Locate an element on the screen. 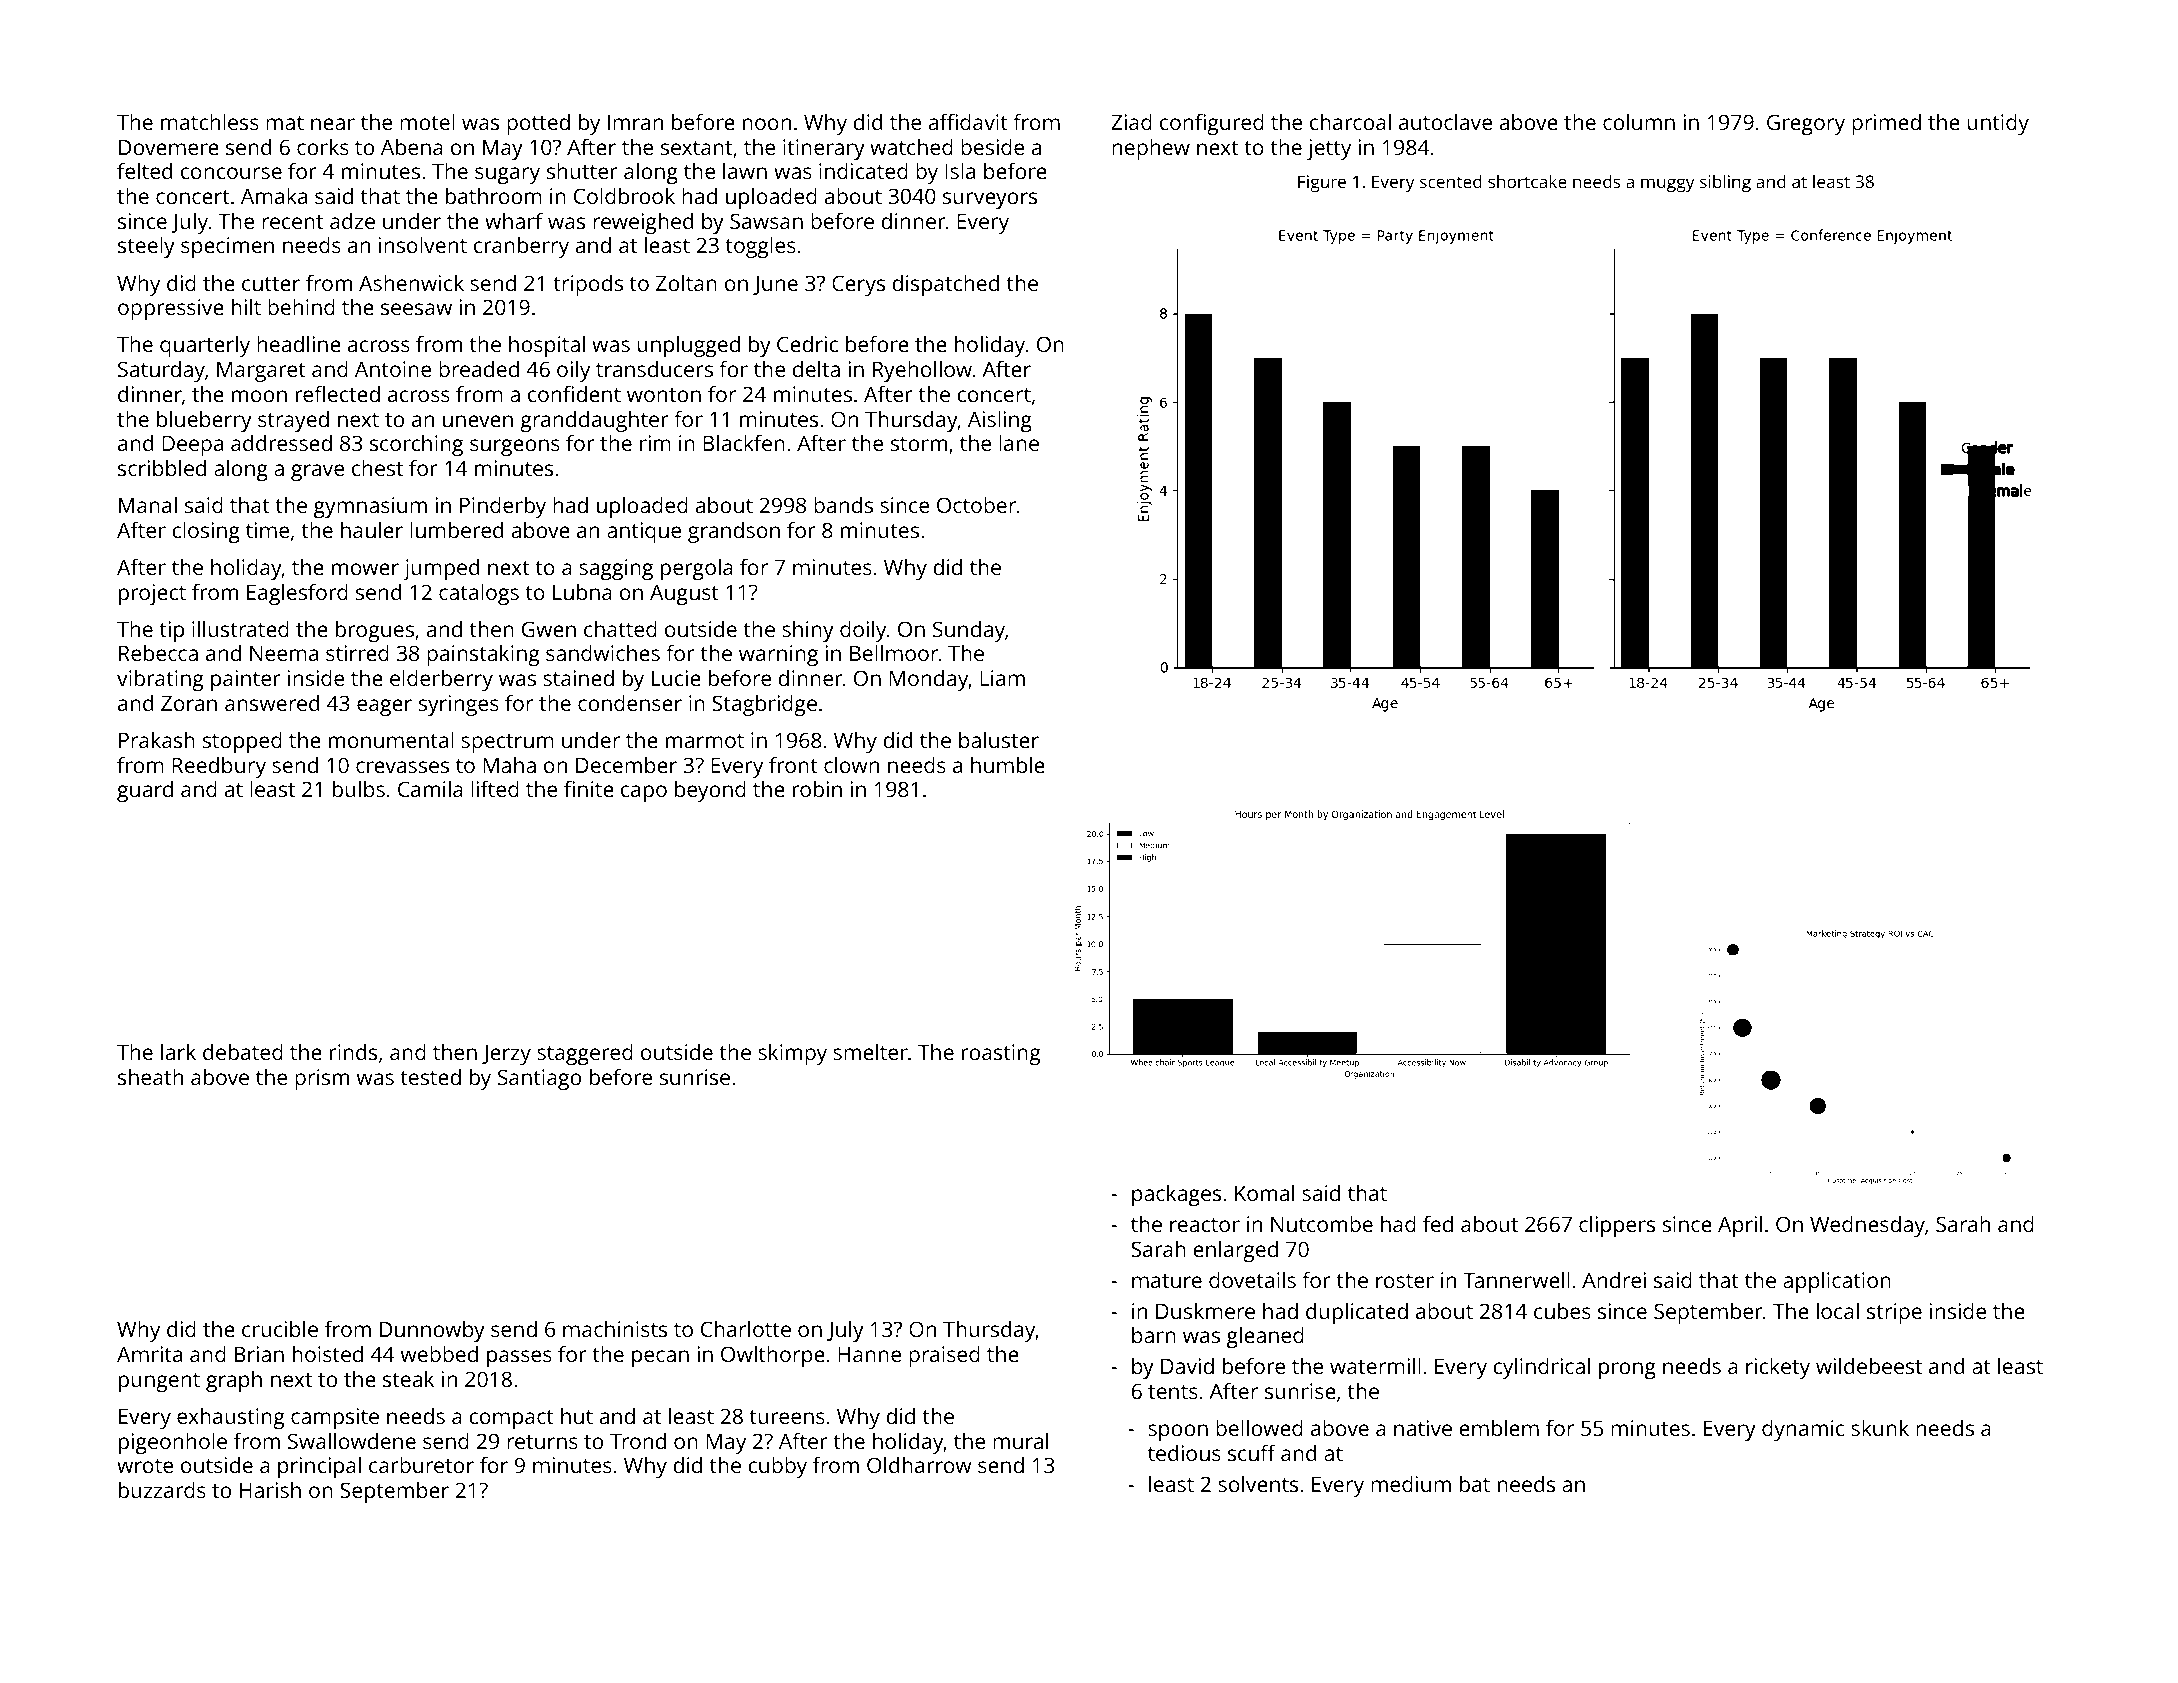  project is located at coordinates (152, 594).
